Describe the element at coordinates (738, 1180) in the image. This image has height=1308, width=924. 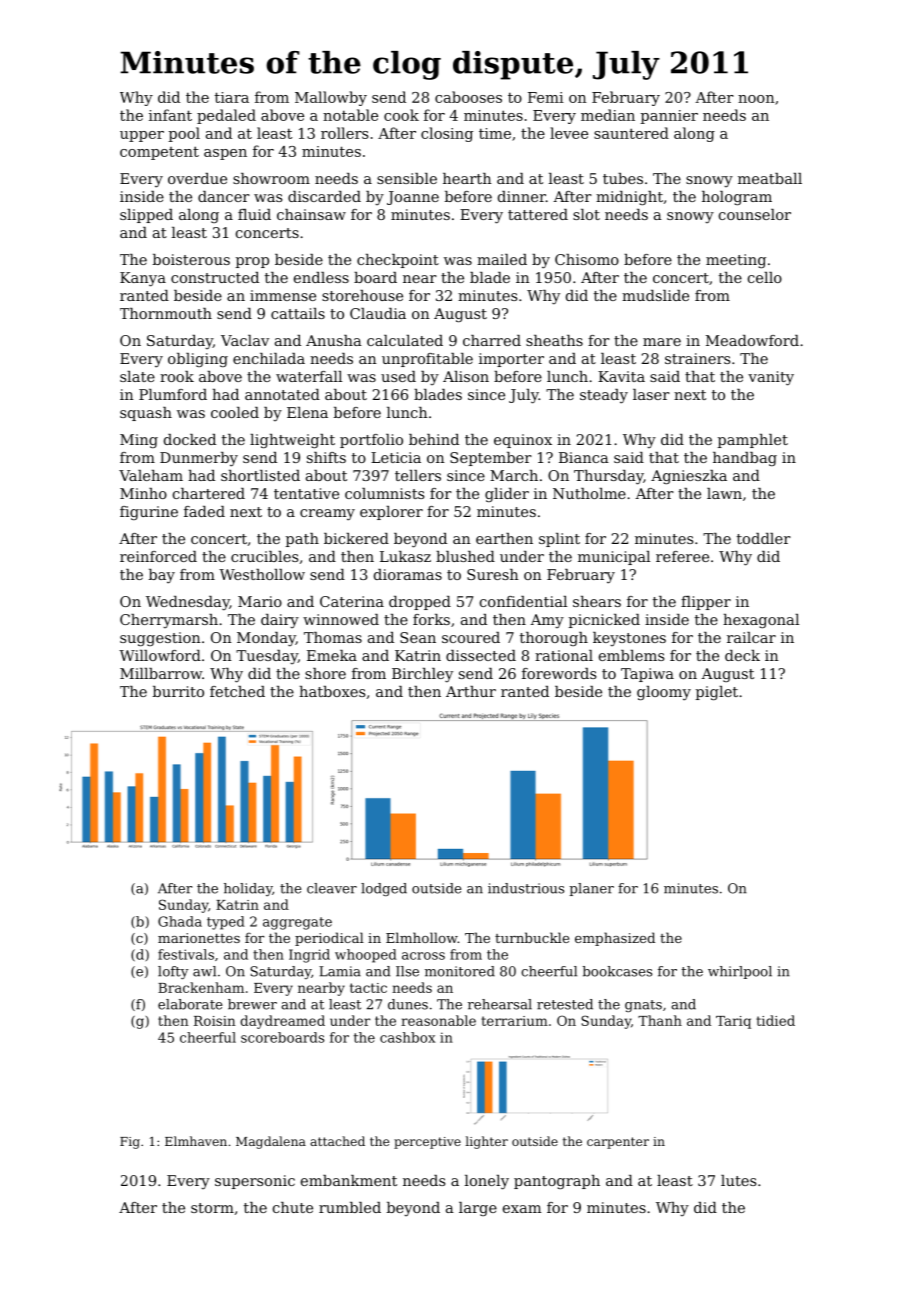
I see `lutes` at that location.
